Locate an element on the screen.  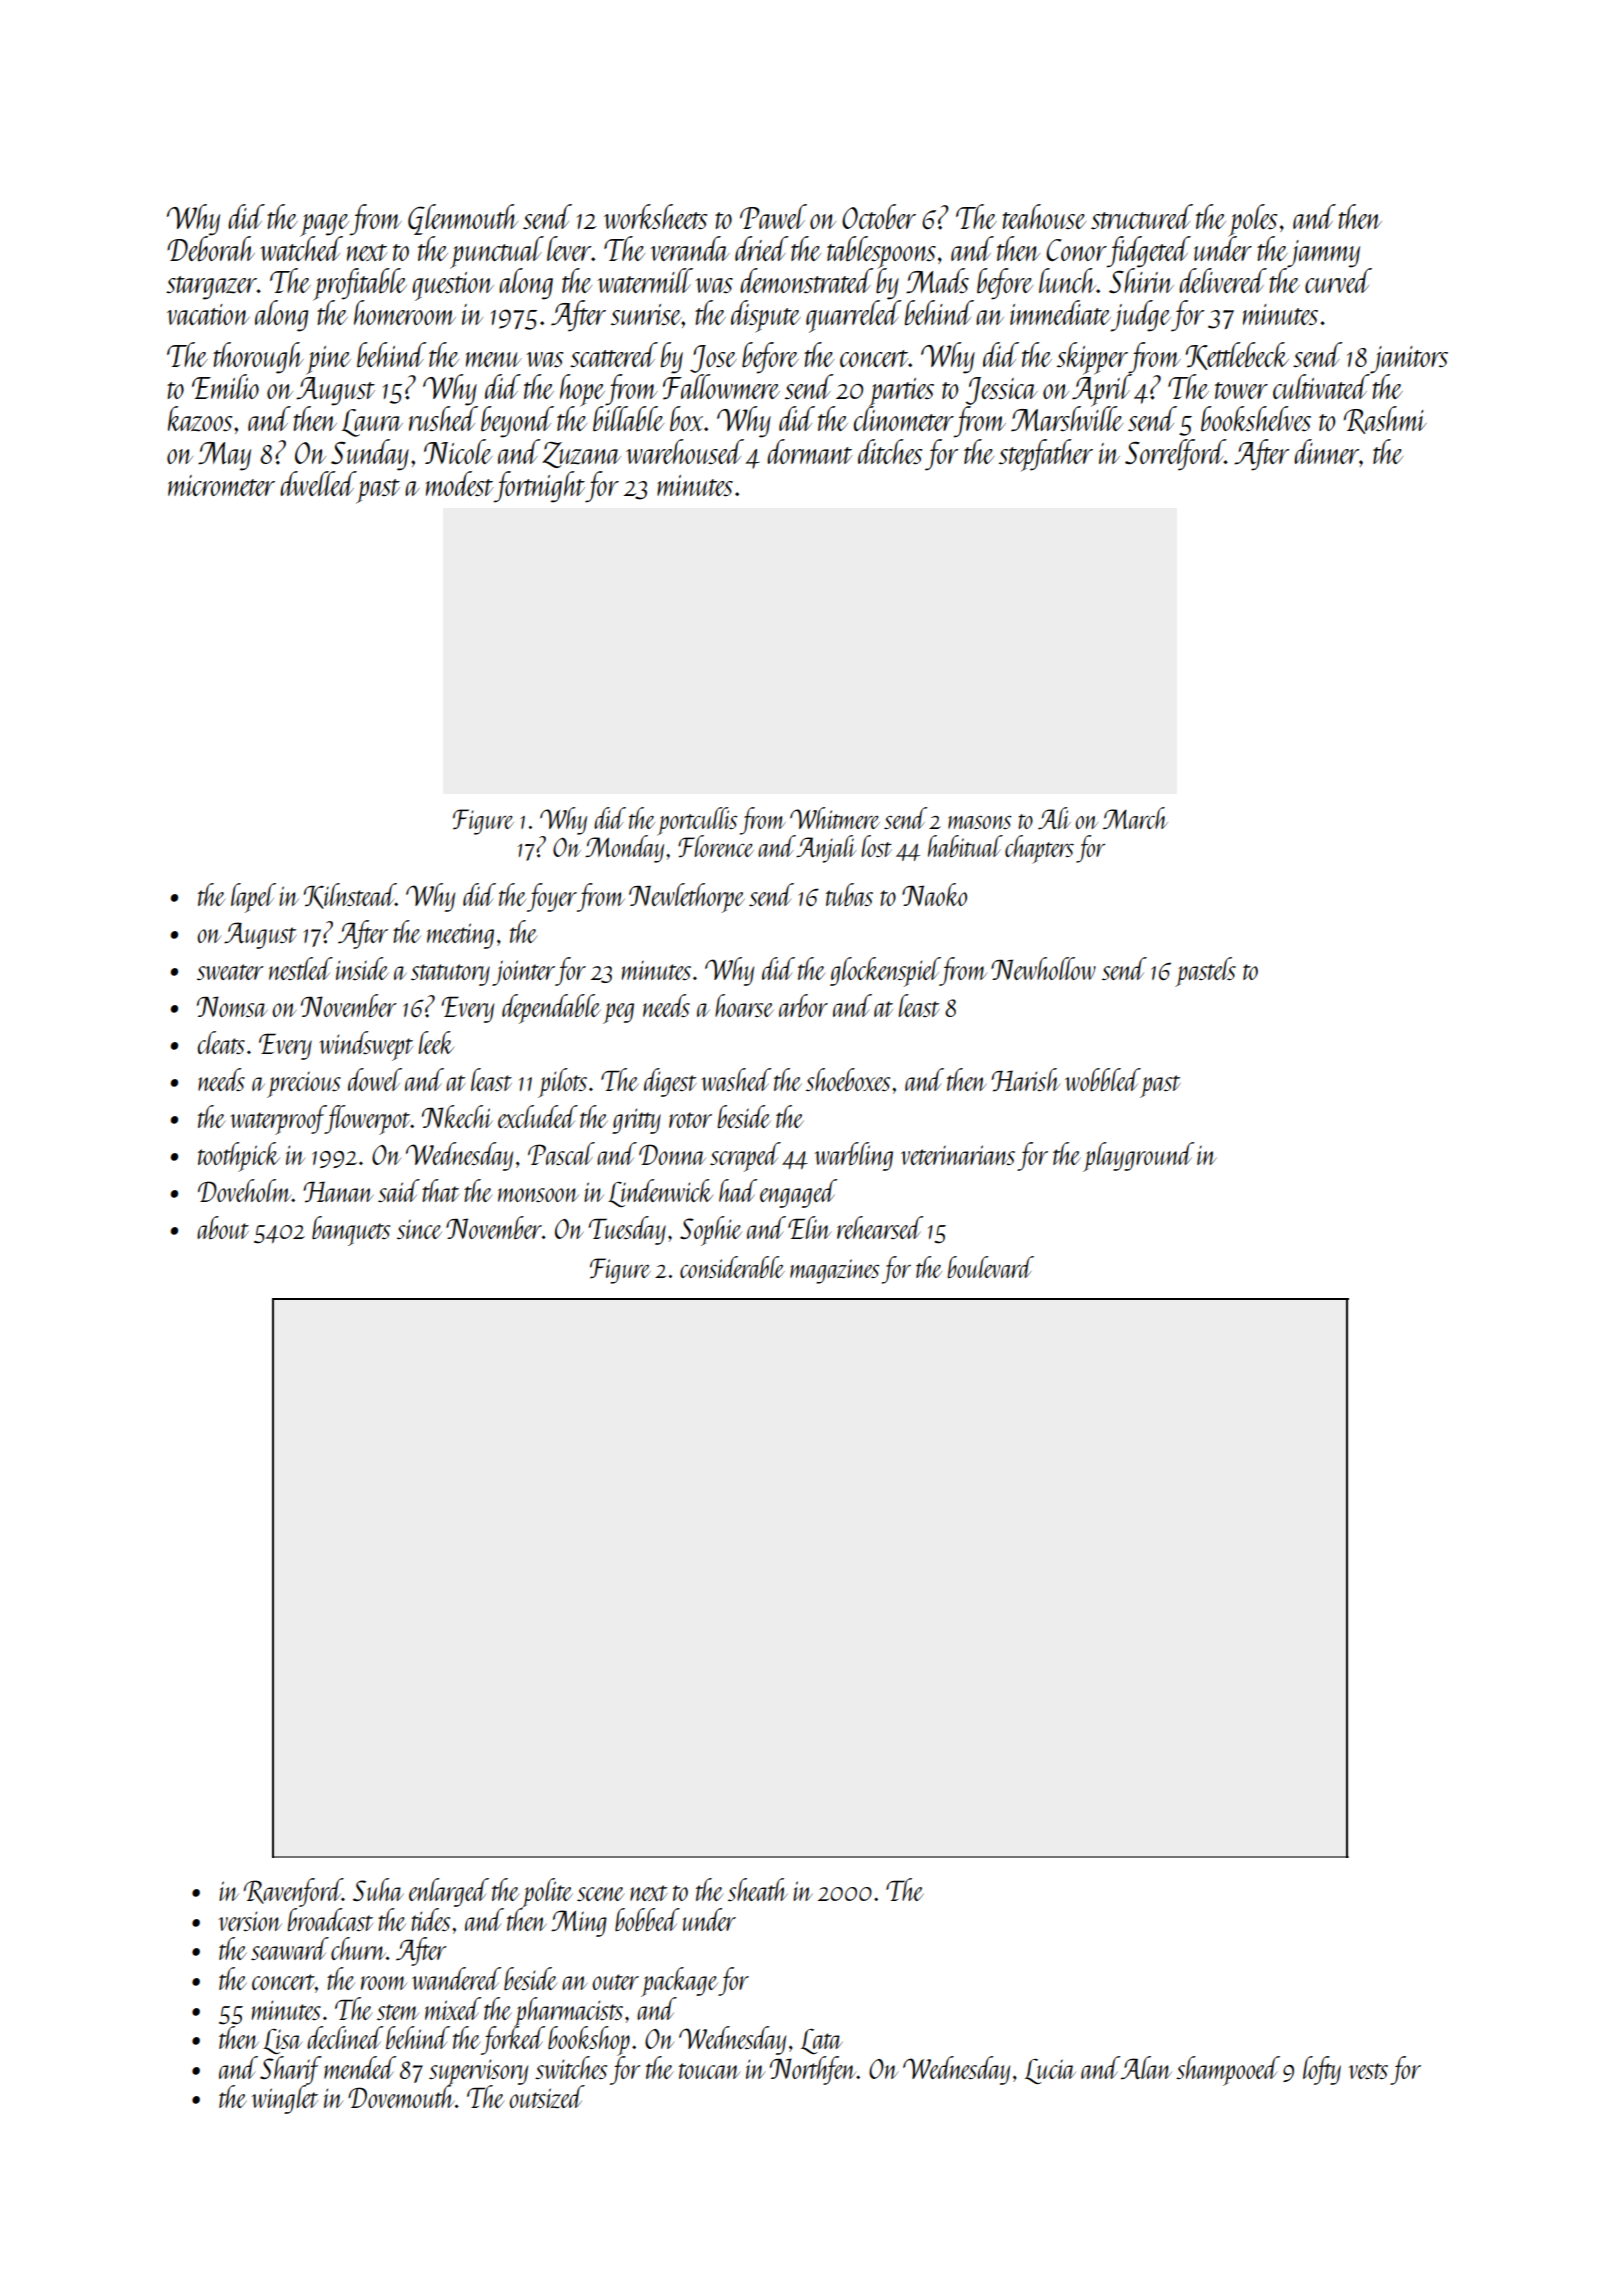
March is located at coordinates (1135, 818).
